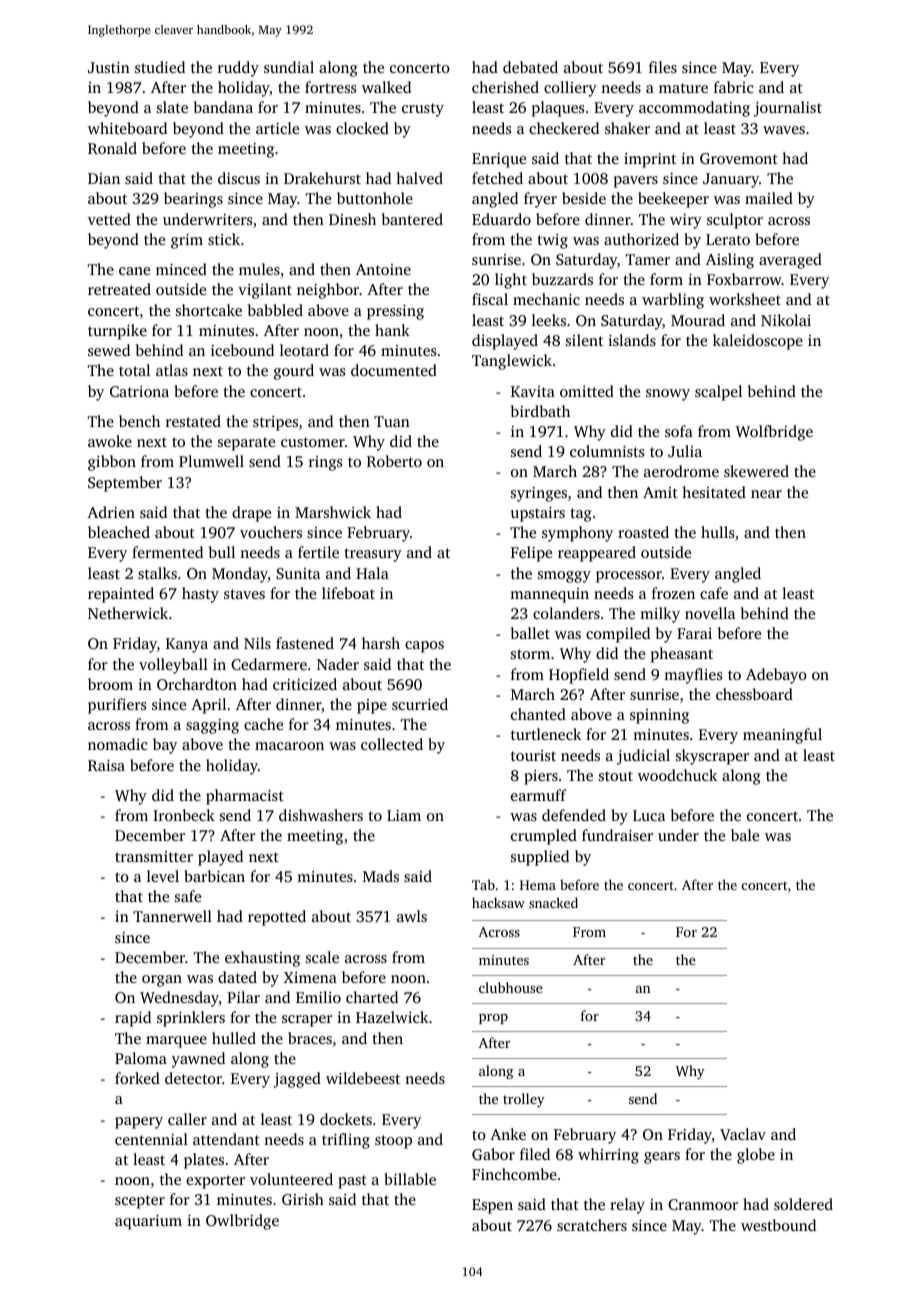 The image size is (924, 1308). What do you see at coordinates (412, 916) in the screenshot?
I see `awls` at bounding box center [412, 916].
